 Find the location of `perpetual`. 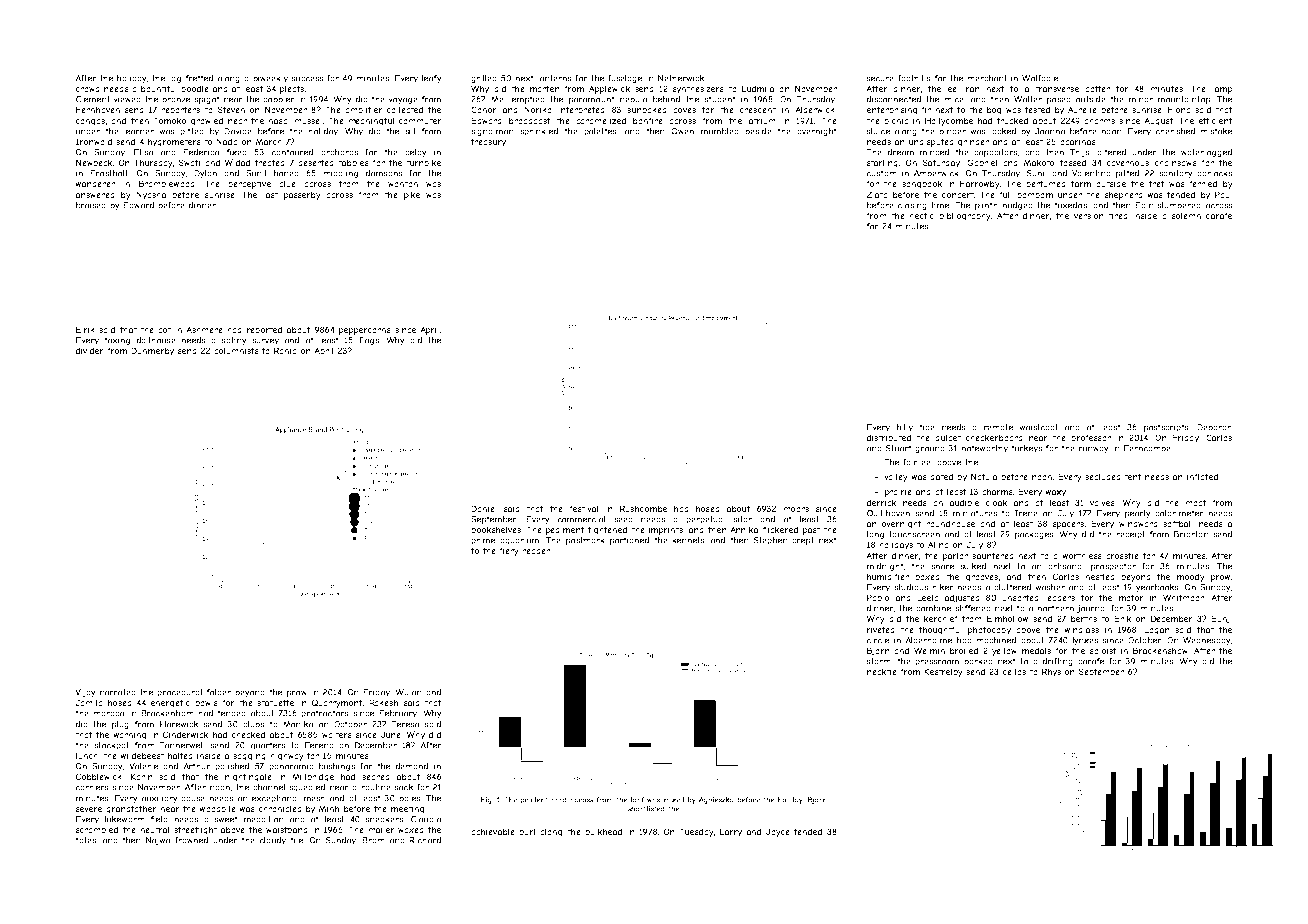

perpetual is located at coordinates (705, 520).
